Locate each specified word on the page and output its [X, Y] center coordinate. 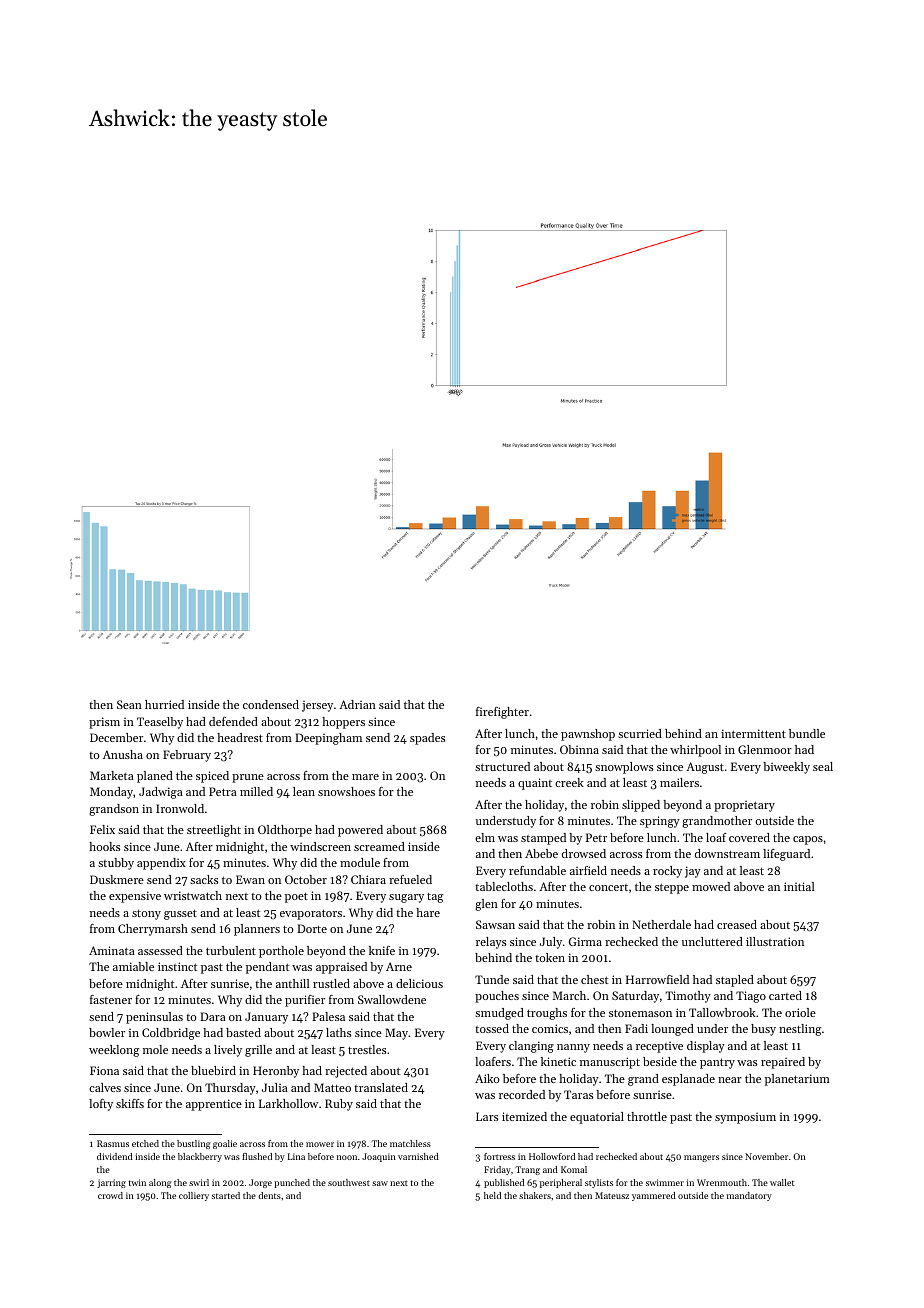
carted [785, 995]
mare [365, 777]
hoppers [343, 723]
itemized [524, 1116]
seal [823, 766]
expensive [135, 897]
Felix [102, 829]
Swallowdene [392, 999]
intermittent [753, 733]
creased [737, 924]
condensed [271, 704]
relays [491, 943]
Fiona [104, 1070]
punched [292, 1183]
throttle [647, 1116]
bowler [107, 1032]
